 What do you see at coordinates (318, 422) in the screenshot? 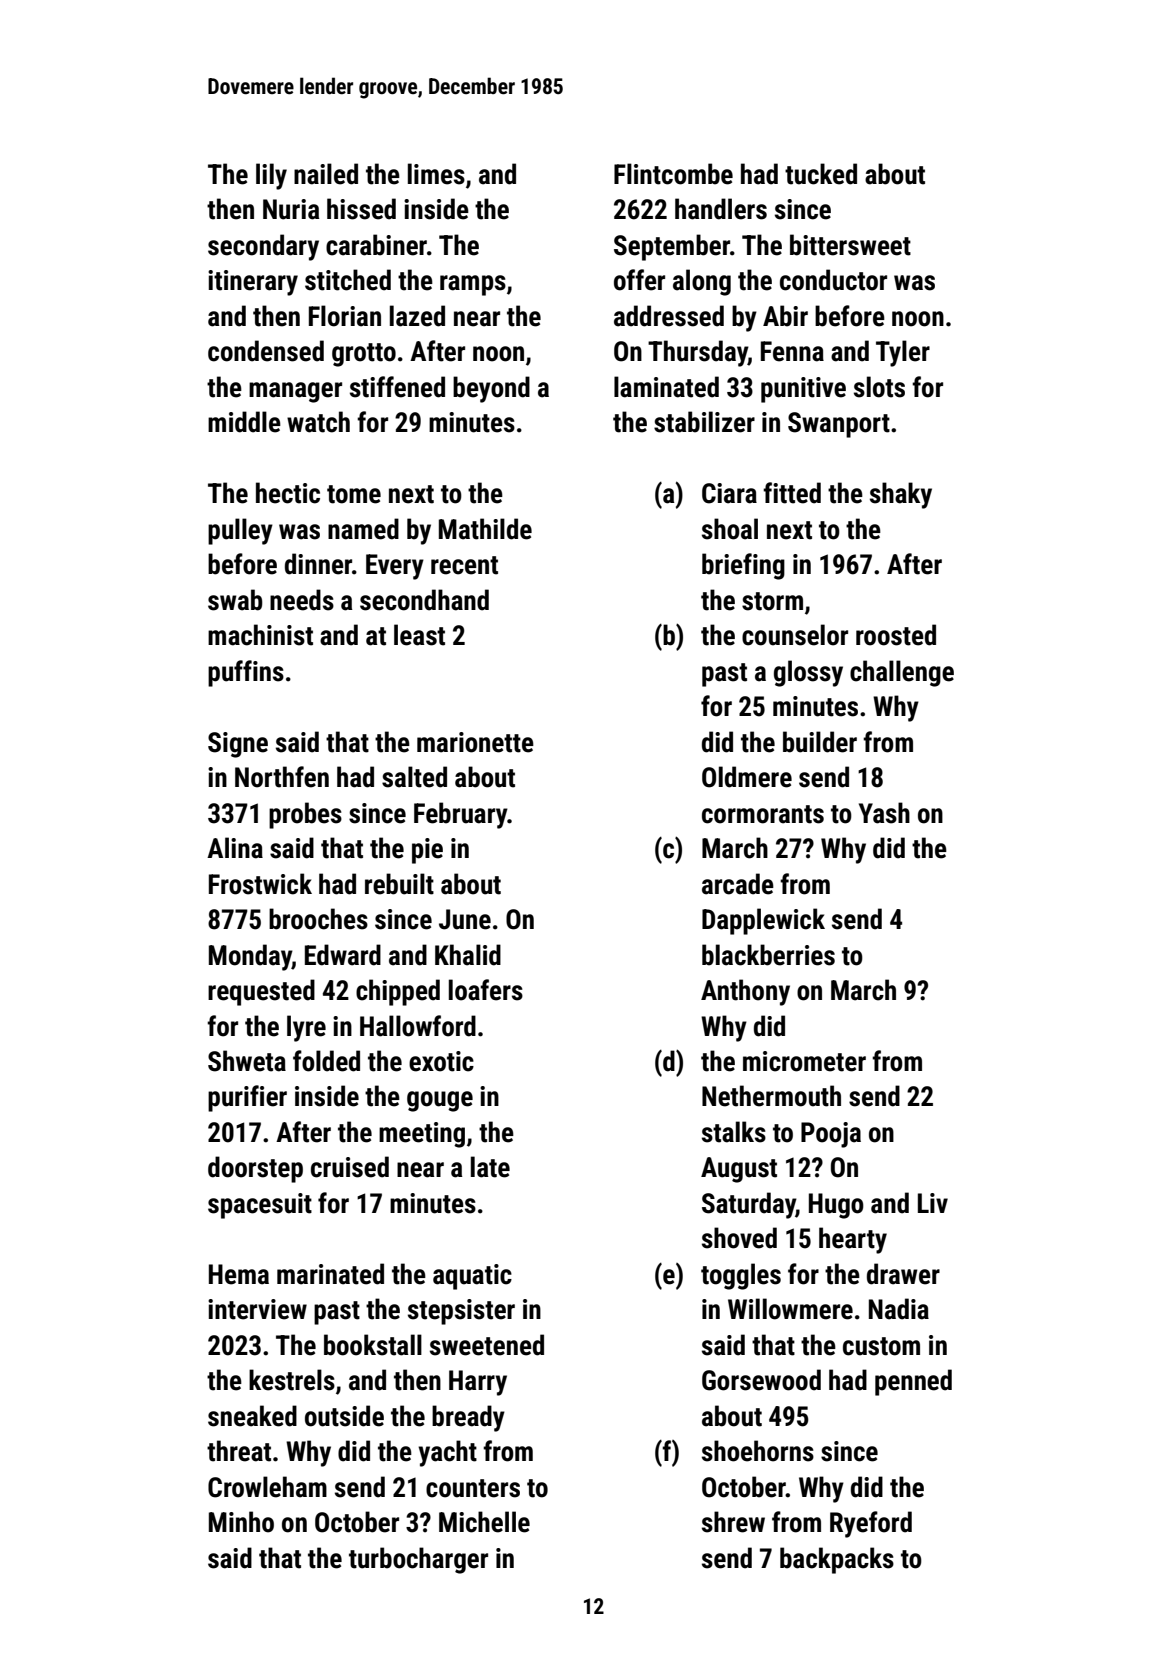
I see `watch` at bounding box center [318, 422].
